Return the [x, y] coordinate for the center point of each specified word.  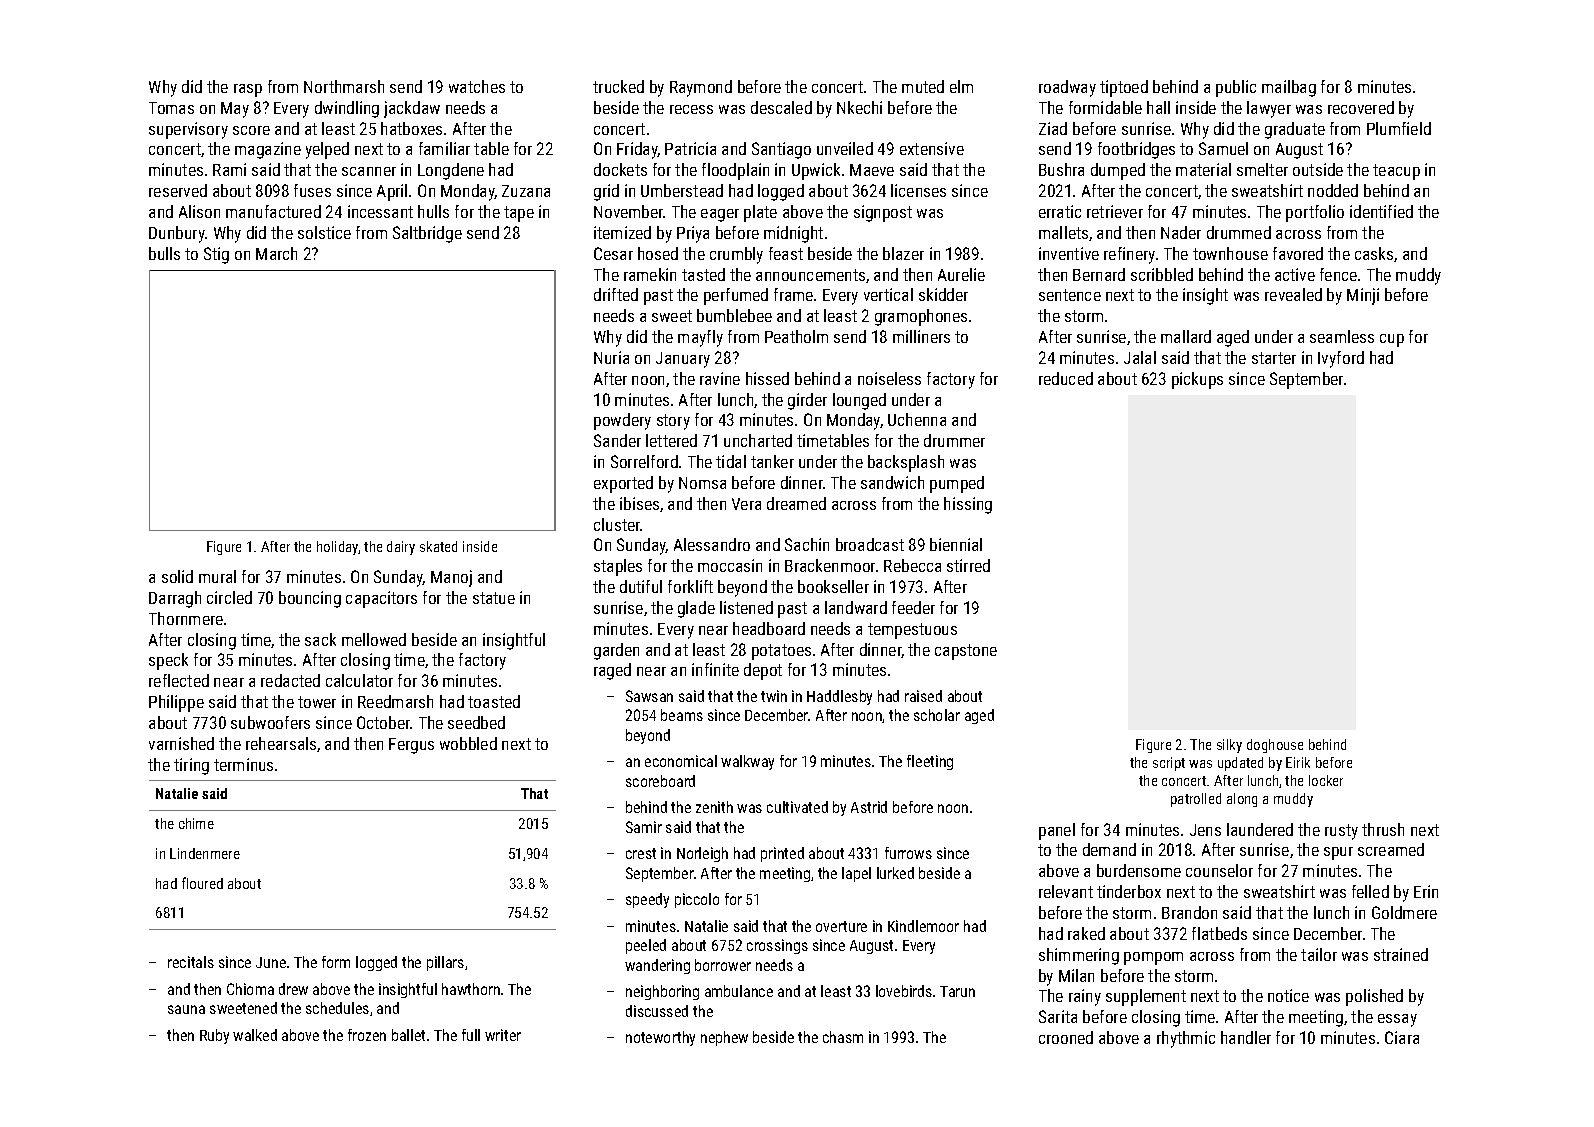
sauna [186, 1009]
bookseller [833, 586]
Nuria [611, 357]
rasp [248, 90]
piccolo [697, 900]
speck [168, 661]
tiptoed [1124, 88]
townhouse [1230, 253]
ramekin [650, 274]
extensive [932, 148]
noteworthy [660, 1038]
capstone [966, 652]
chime [196, 823]
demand [1109, 849]
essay [1397, 1020]
